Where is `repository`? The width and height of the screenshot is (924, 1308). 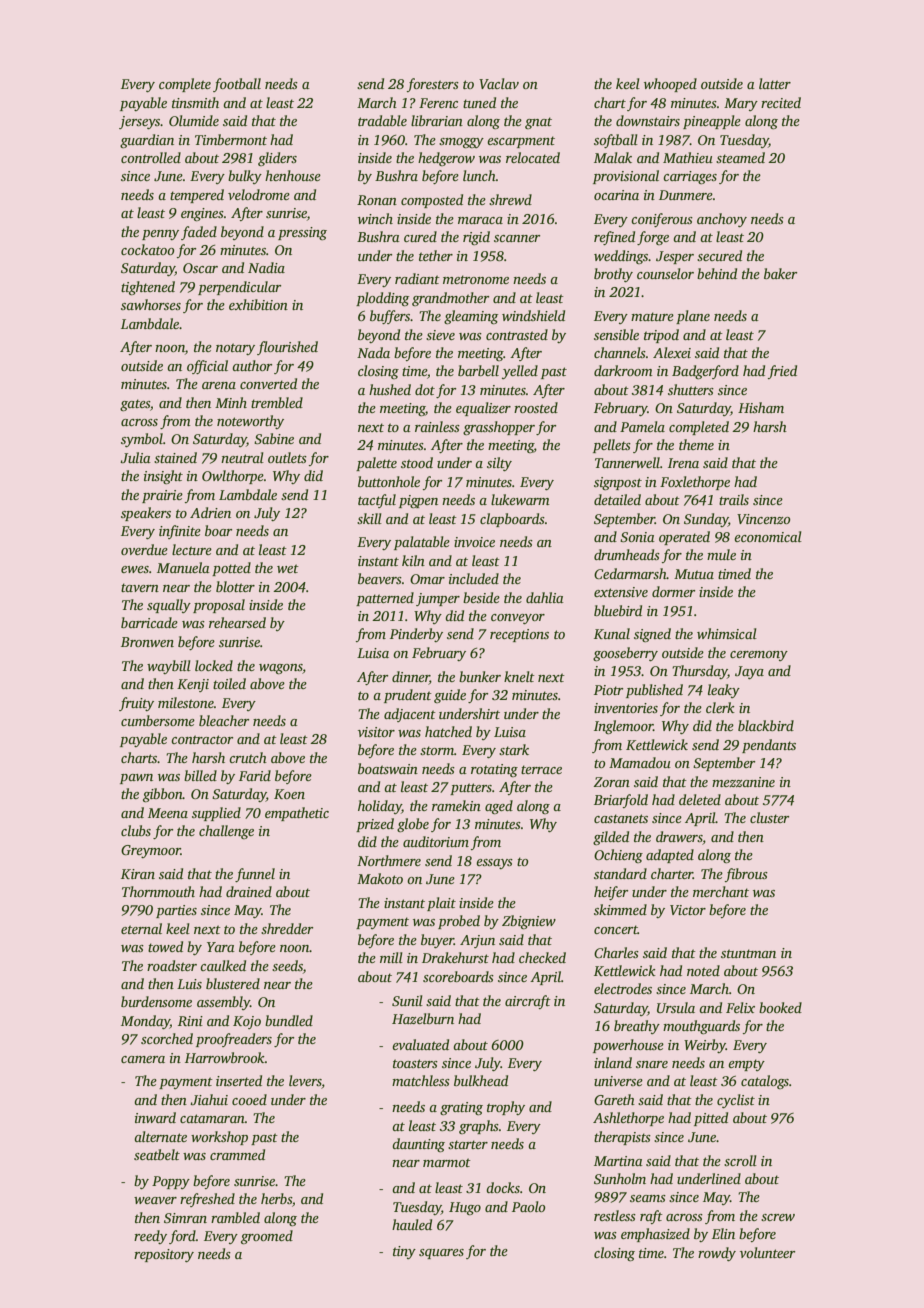 repository is located at coordinates (164, 1255).
